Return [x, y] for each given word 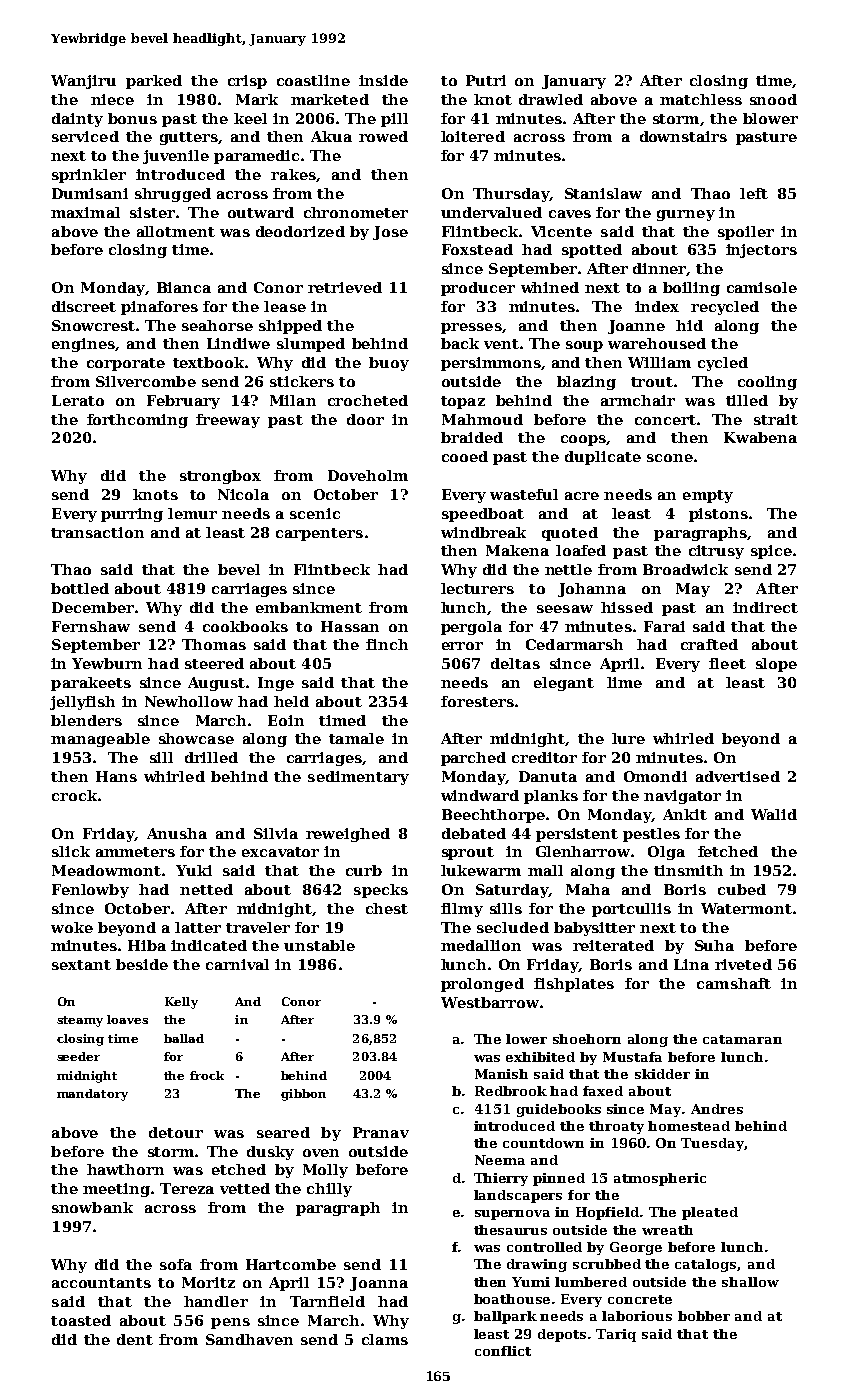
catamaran [742, 1039]
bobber [704, 1316]
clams [385, 1339]
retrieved [345, 287]
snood [773, 99]
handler [216, 1301]
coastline [313, 80]
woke [72, 927]
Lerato [78, 400]
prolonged [482, 985]
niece [112, 99]
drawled [551, 99]
